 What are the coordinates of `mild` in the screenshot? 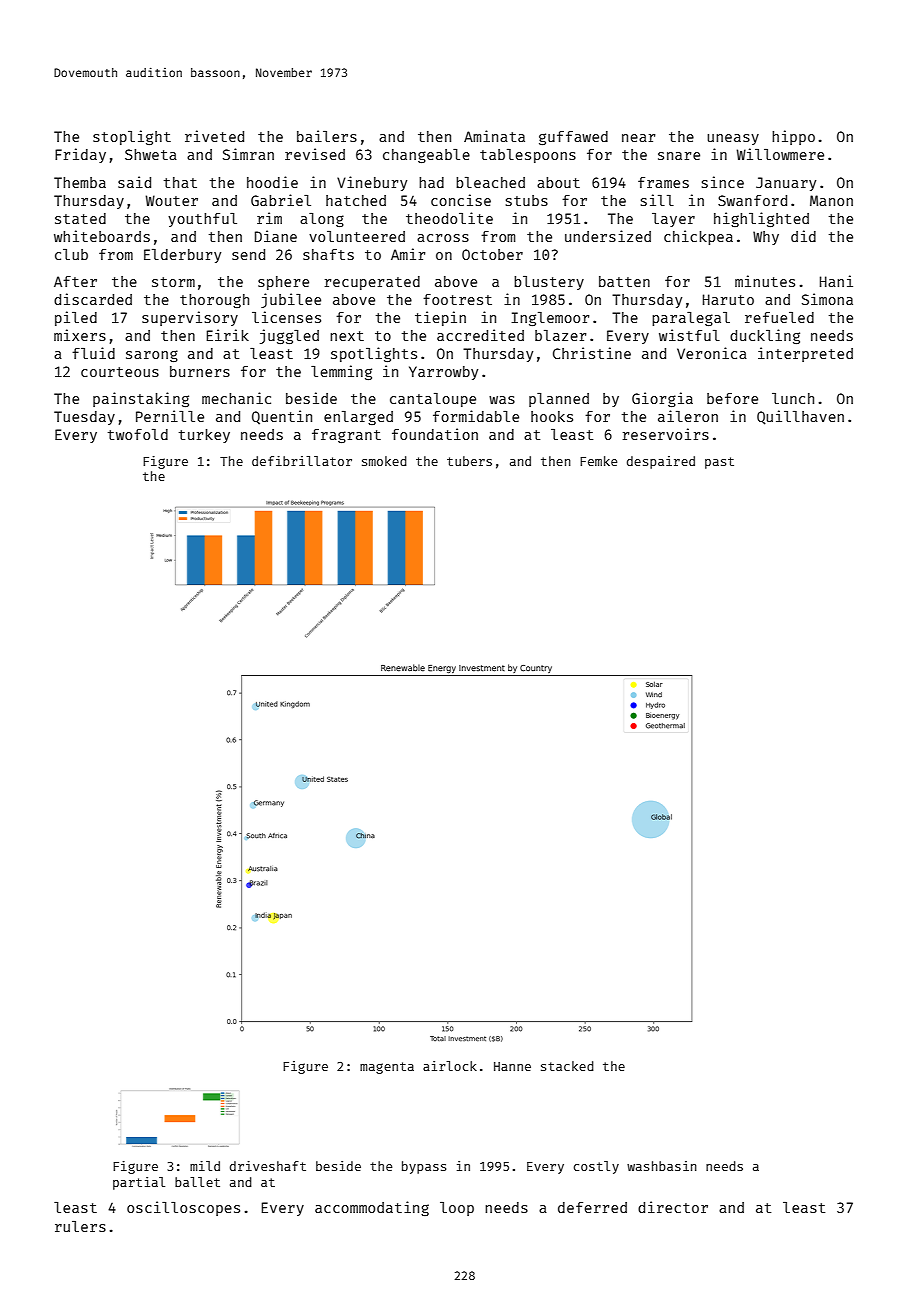 It's located at (205, 1166).
